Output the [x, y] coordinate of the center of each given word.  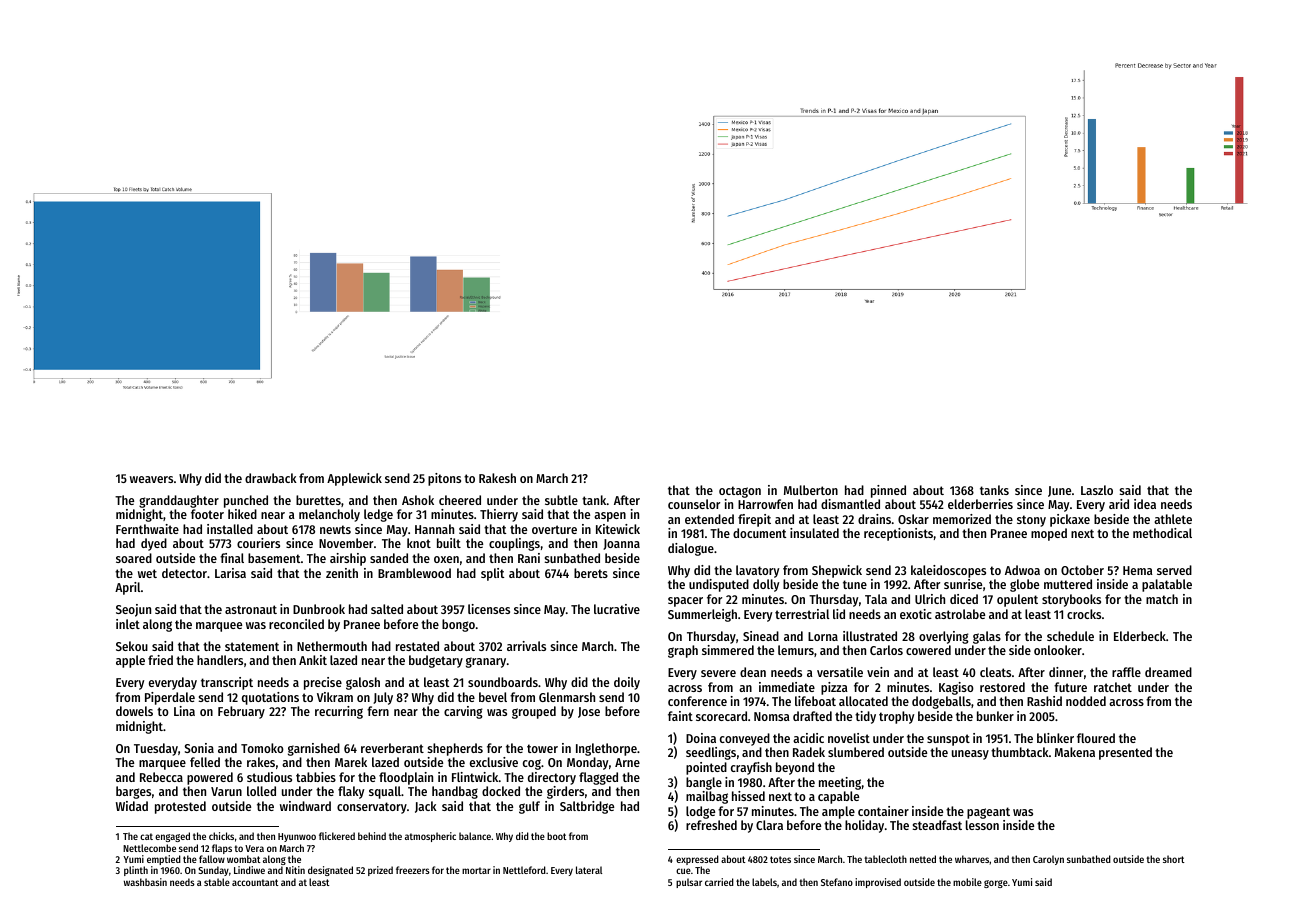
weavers [151, 479]
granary [486, 662]
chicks [221, 836]
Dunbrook [319, 609]
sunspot [948, 740]
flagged [598, 778]
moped [1049, 534]
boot [557, 836]
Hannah [434, 529]
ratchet [1113, 687]
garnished [314, 749]
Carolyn [1048, 860]
